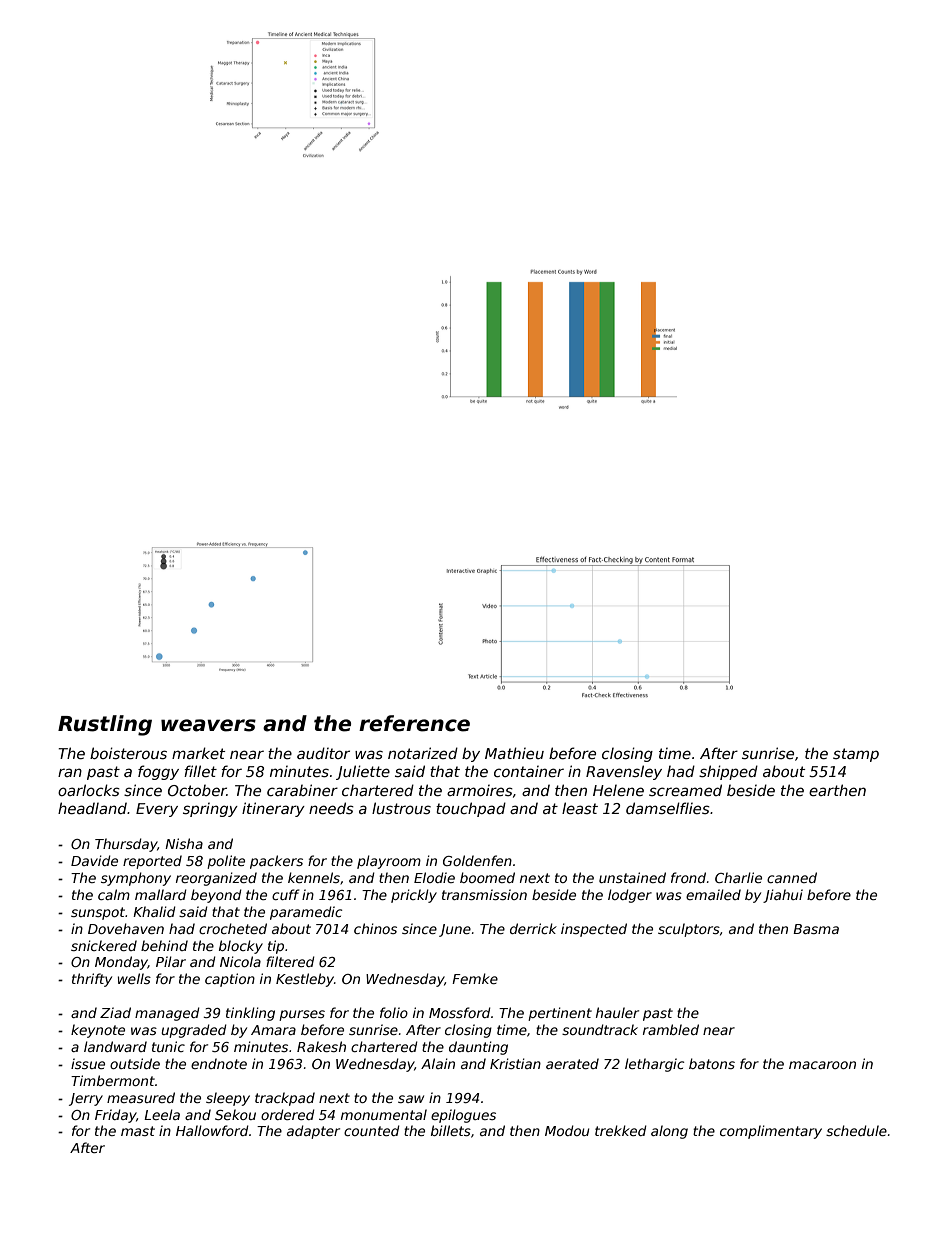  Describe the element at coordinates (477, 860) in the screenshot. I see `Goldenfen` at that location.
